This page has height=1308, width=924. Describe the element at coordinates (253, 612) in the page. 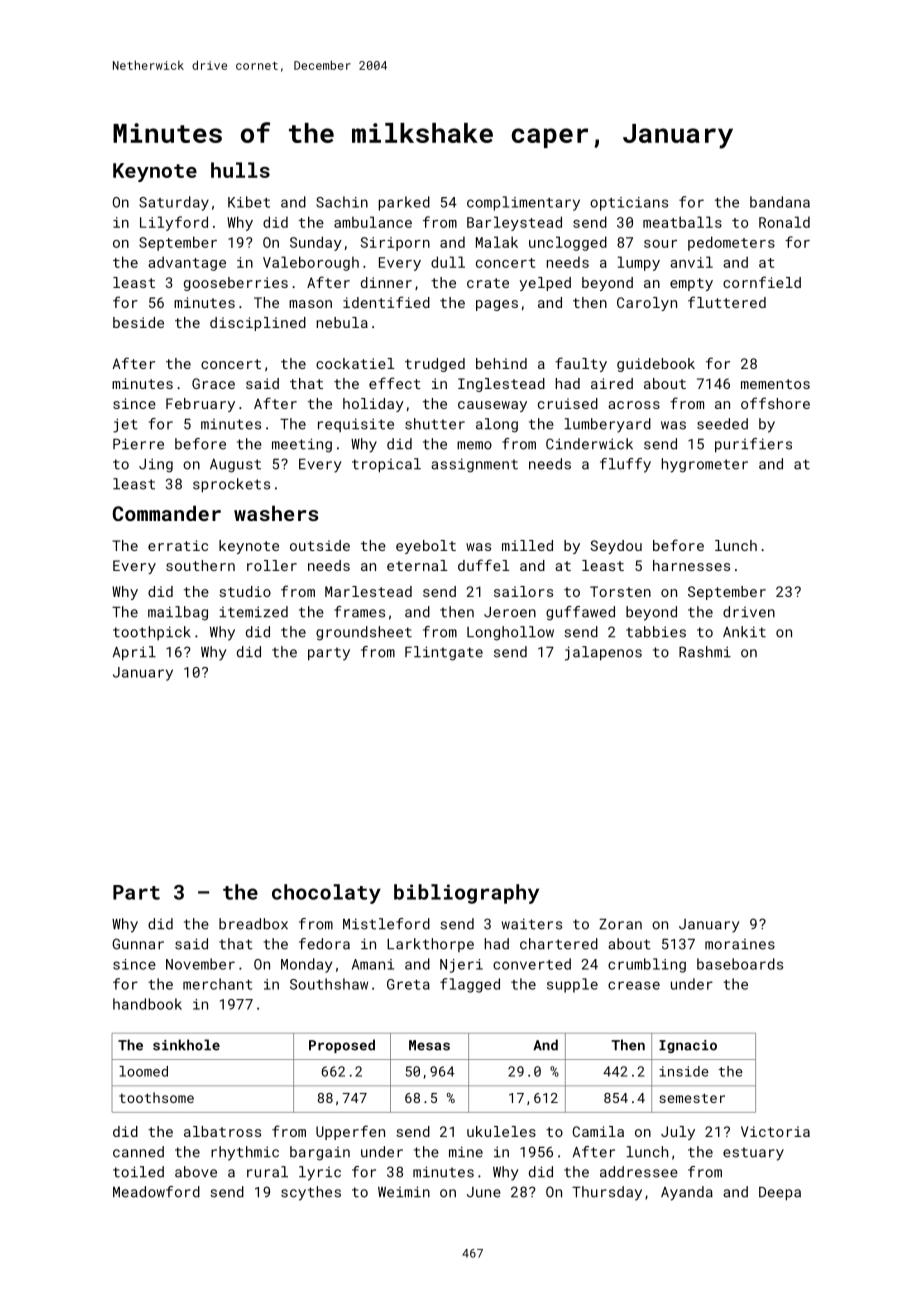

I see `itemized` at that location.
